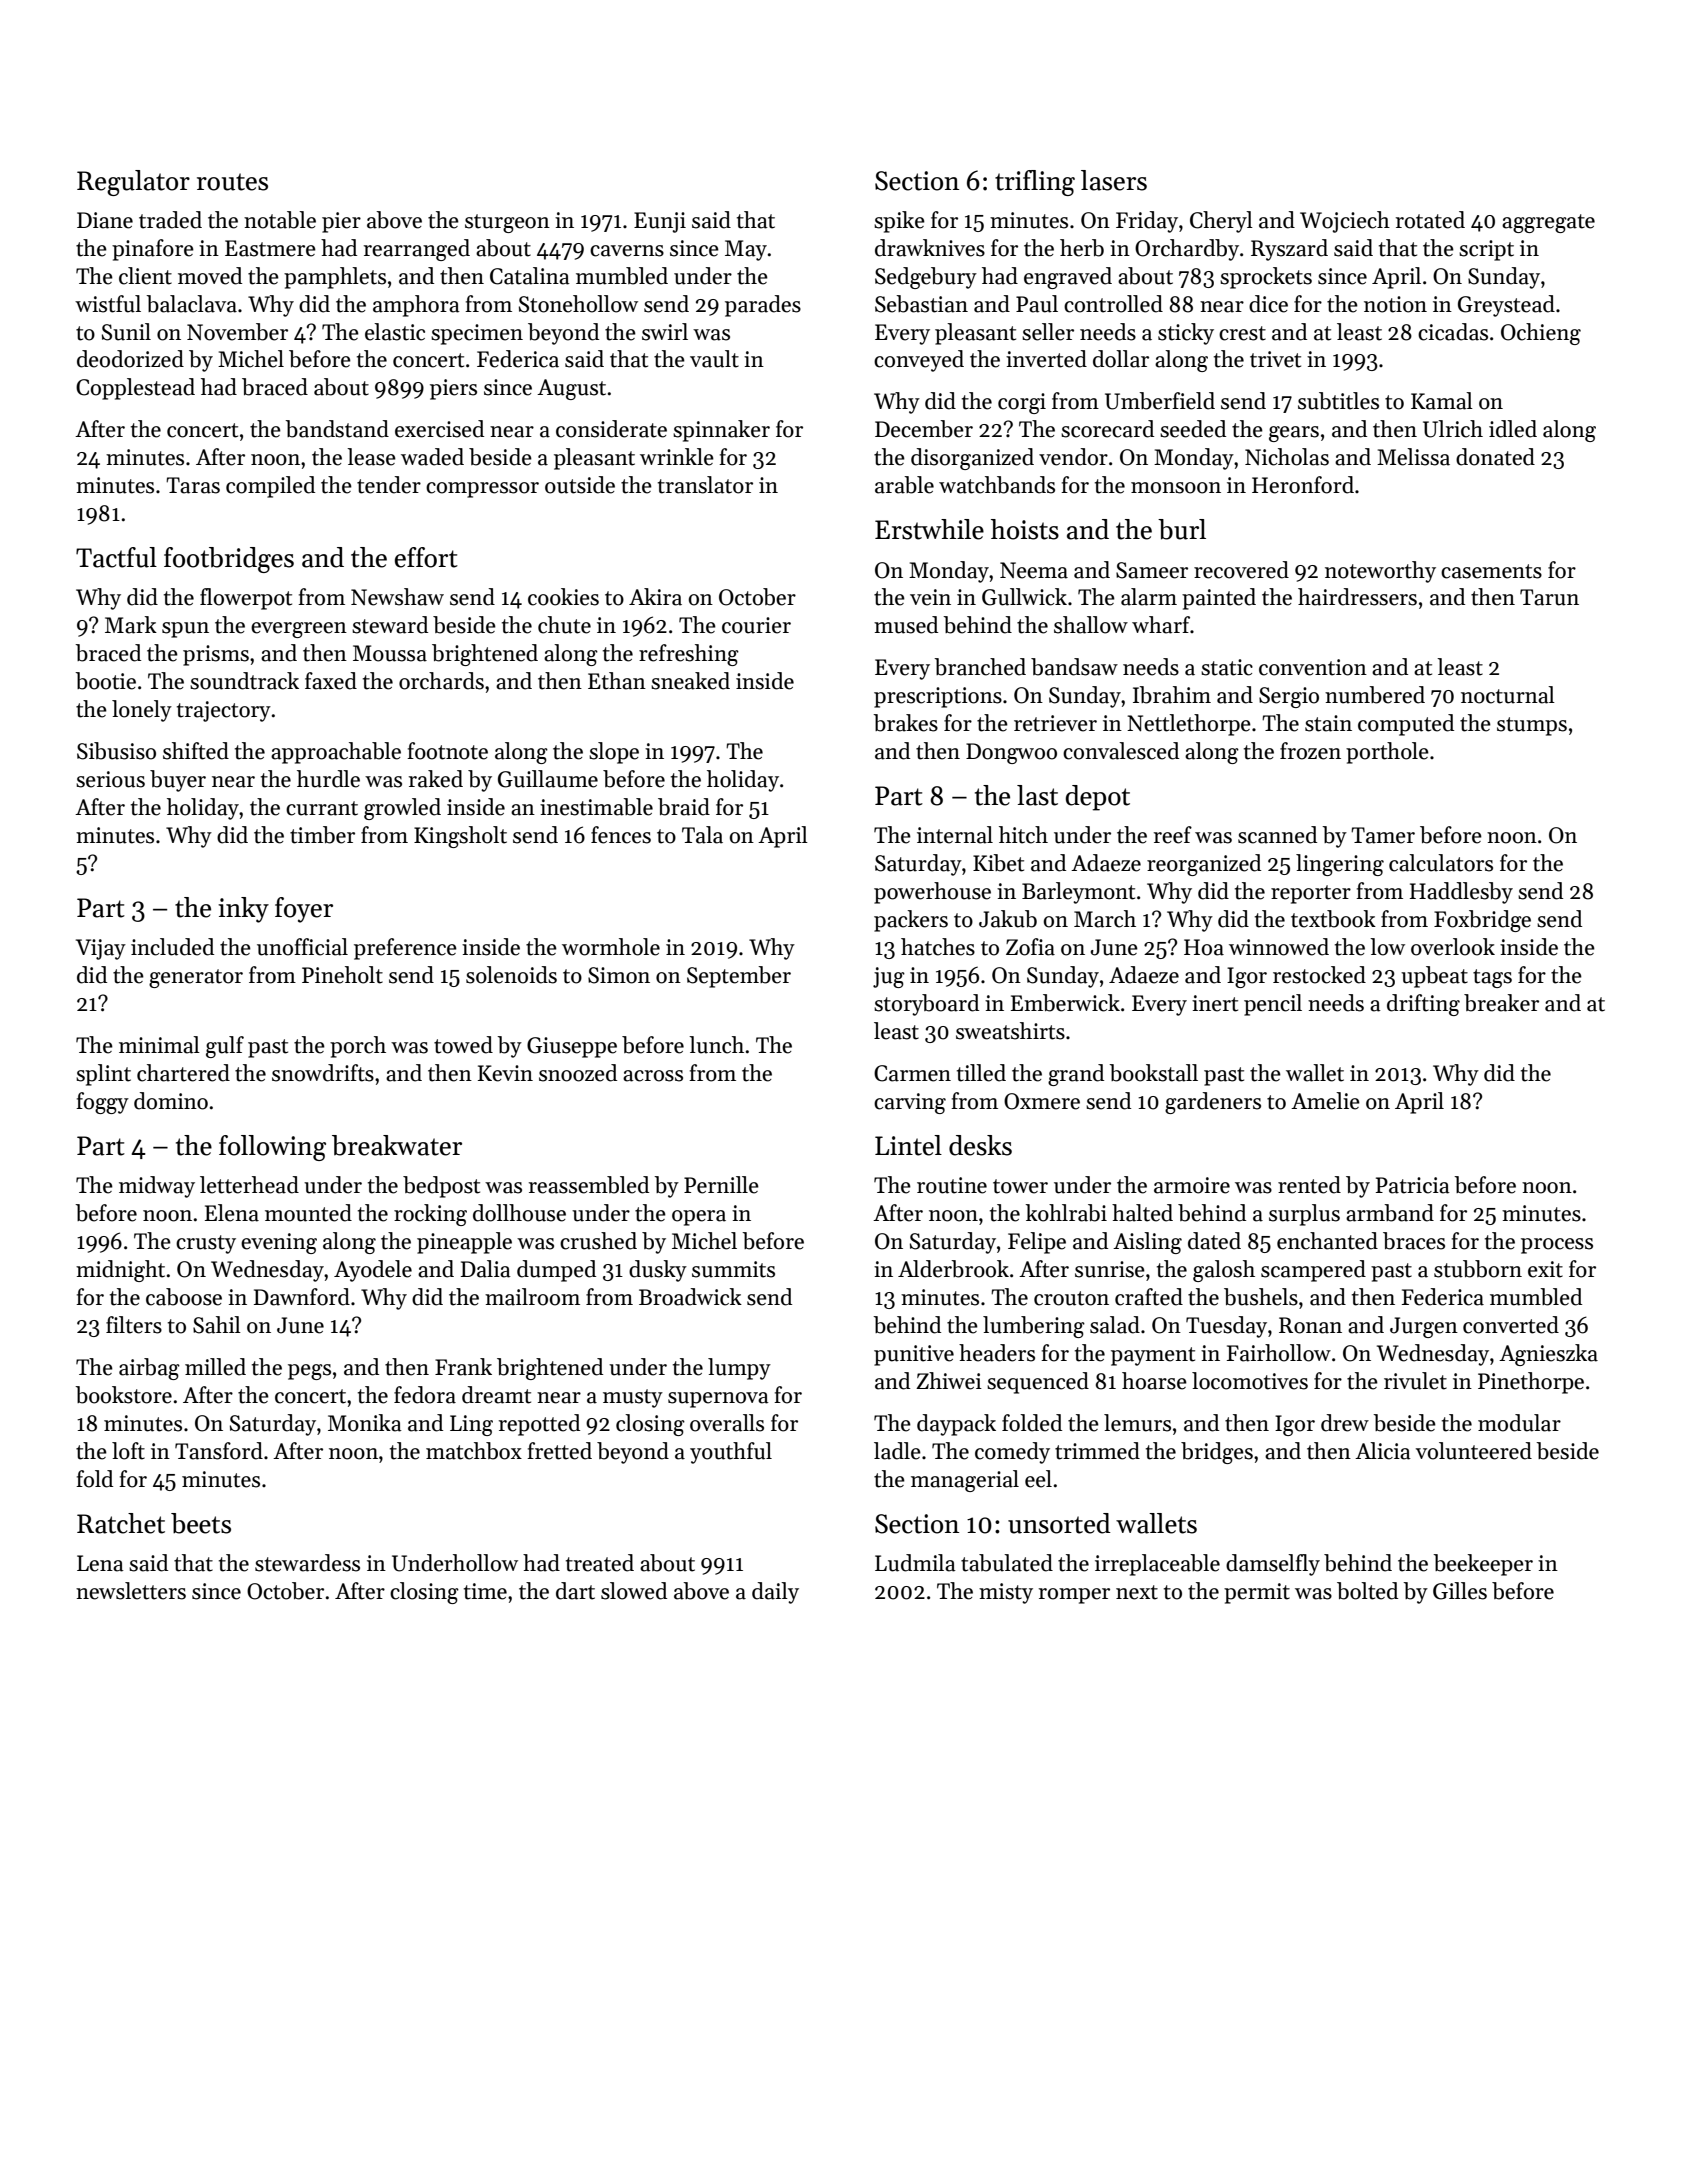 This screenshot has height=2178, width=1683. What do you see at coordinates (133, 183) in the screenshot?
I see `Regulator` at bounding box center [133, 183].
